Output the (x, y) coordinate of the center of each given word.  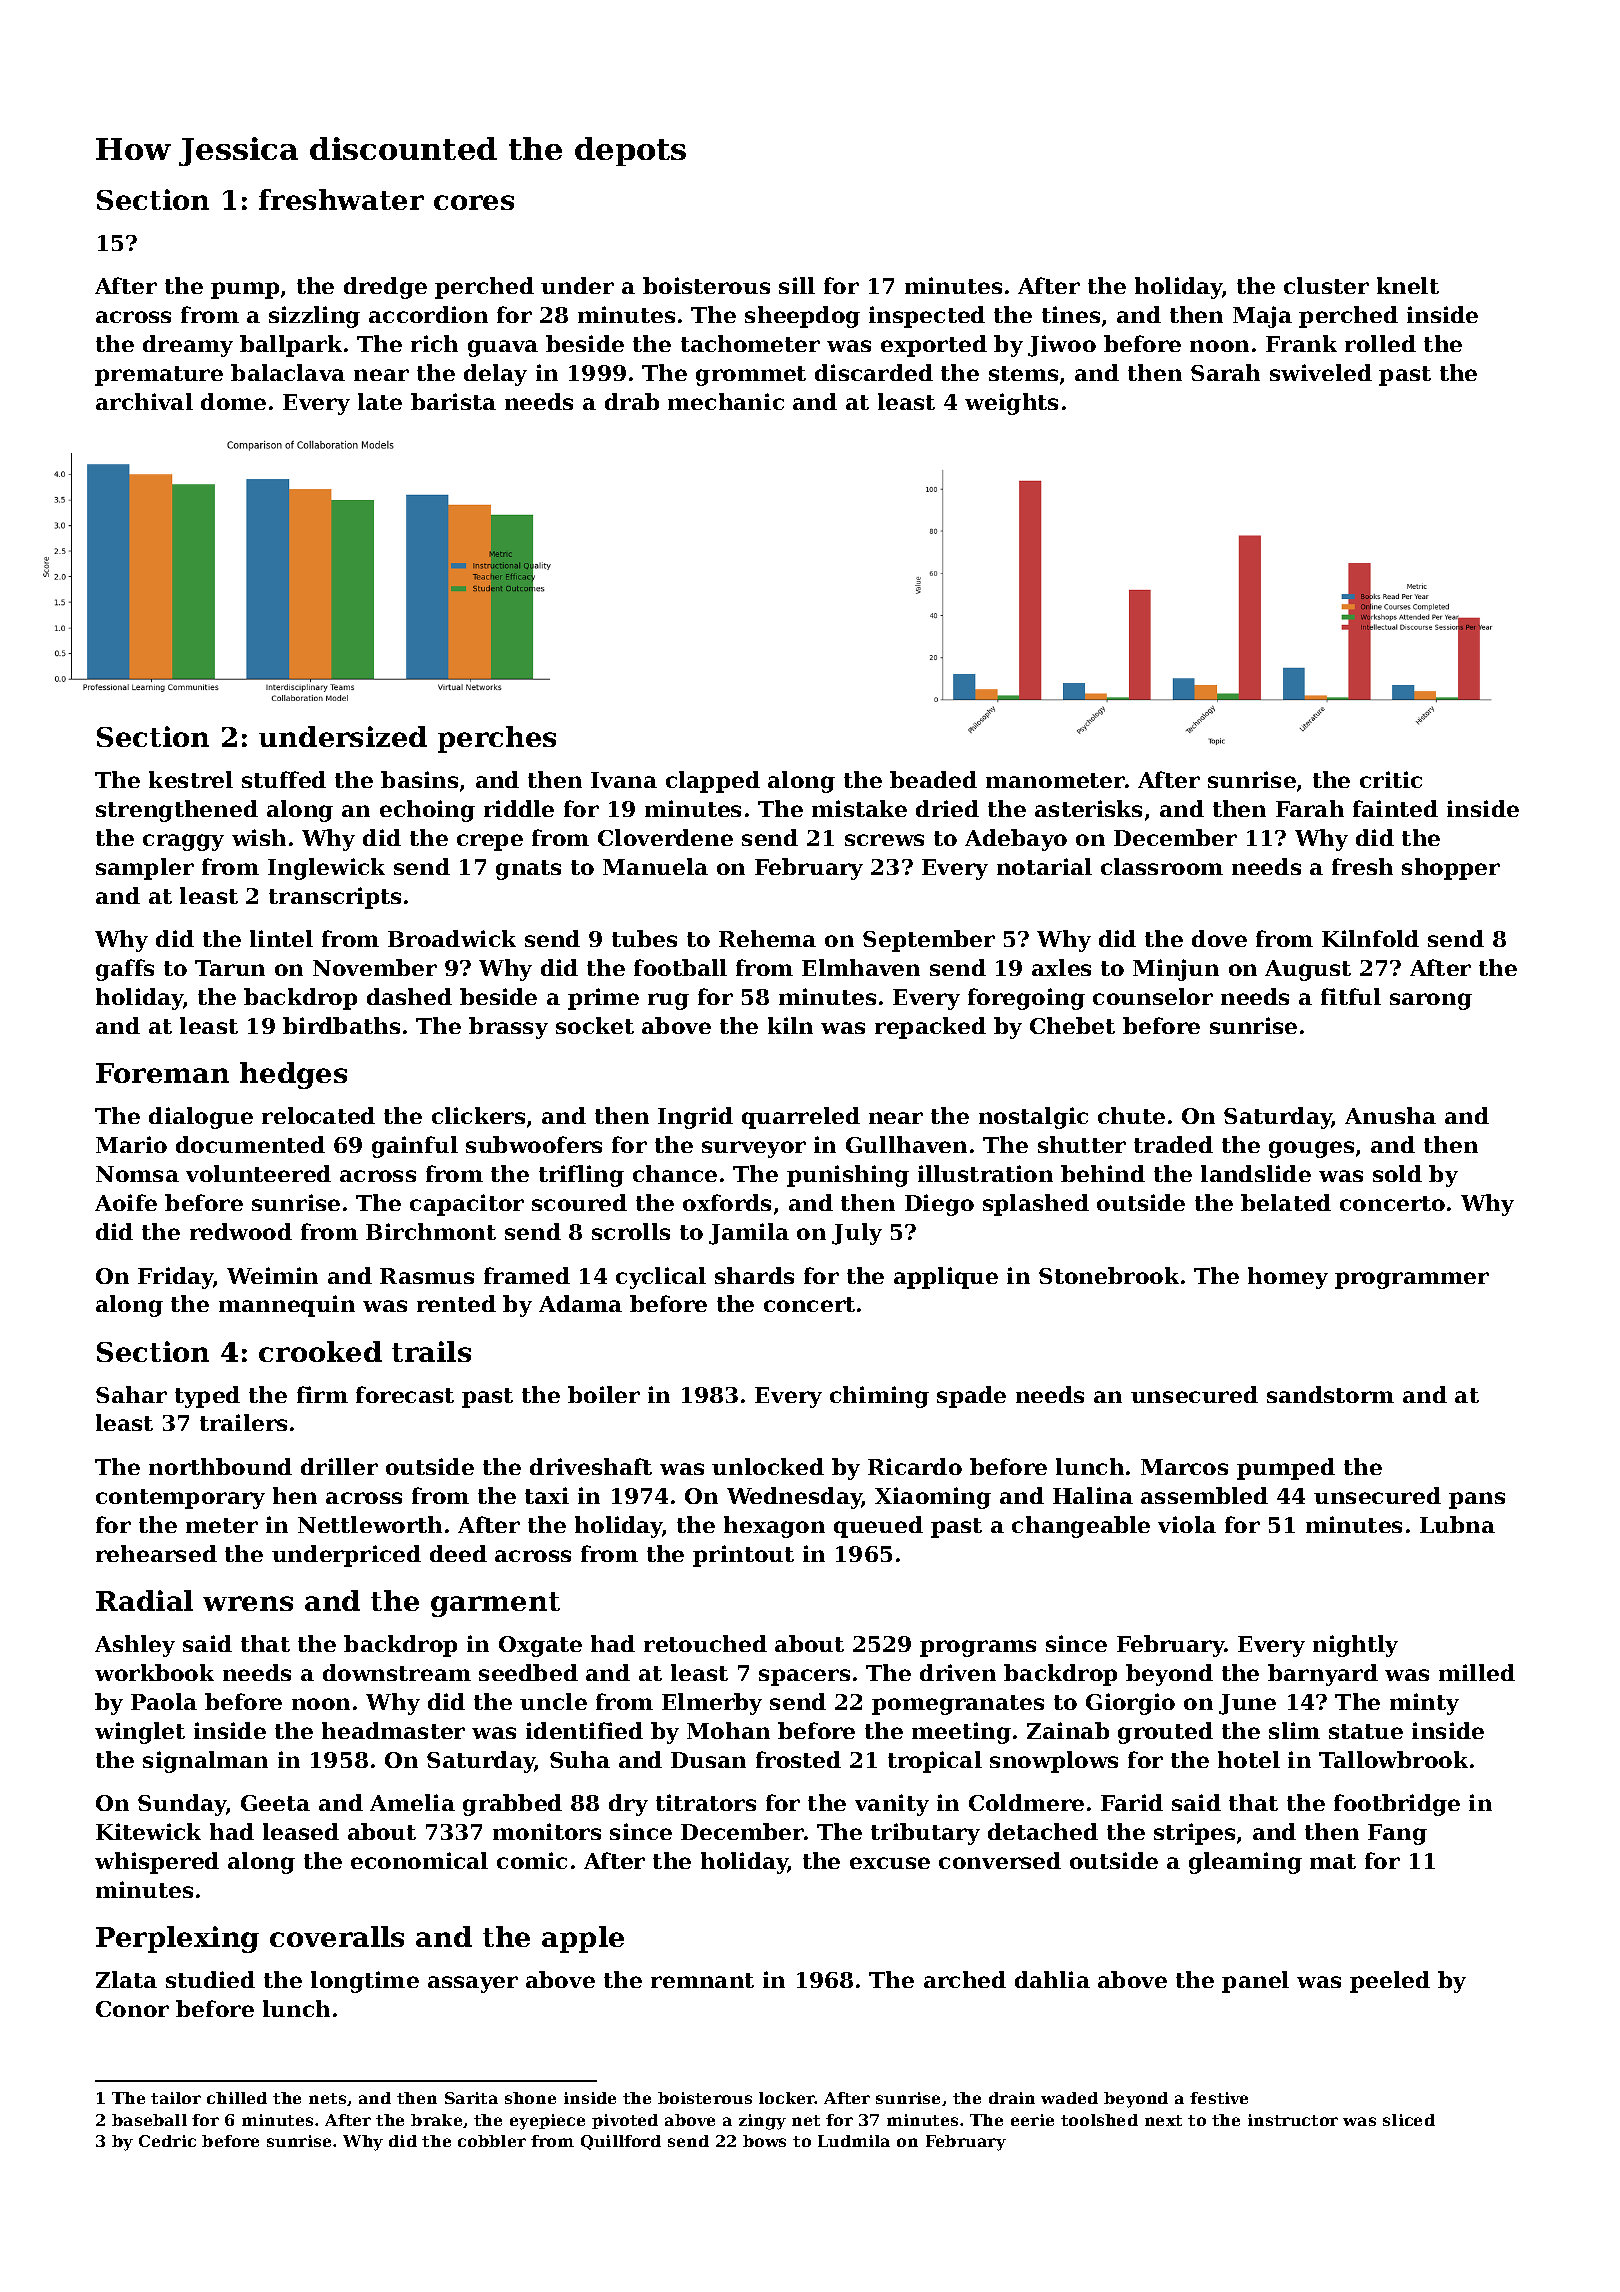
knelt (1408, 285)
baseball (149, 2120)
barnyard (1323, 1675)
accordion (428, 314)
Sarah (1225, 372)
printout (743, 1556)
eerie (1032, 2120)
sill (797, 285)
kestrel (191, 779)
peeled (1390, 1982)
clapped (713, 782)
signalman (205, 1762)
